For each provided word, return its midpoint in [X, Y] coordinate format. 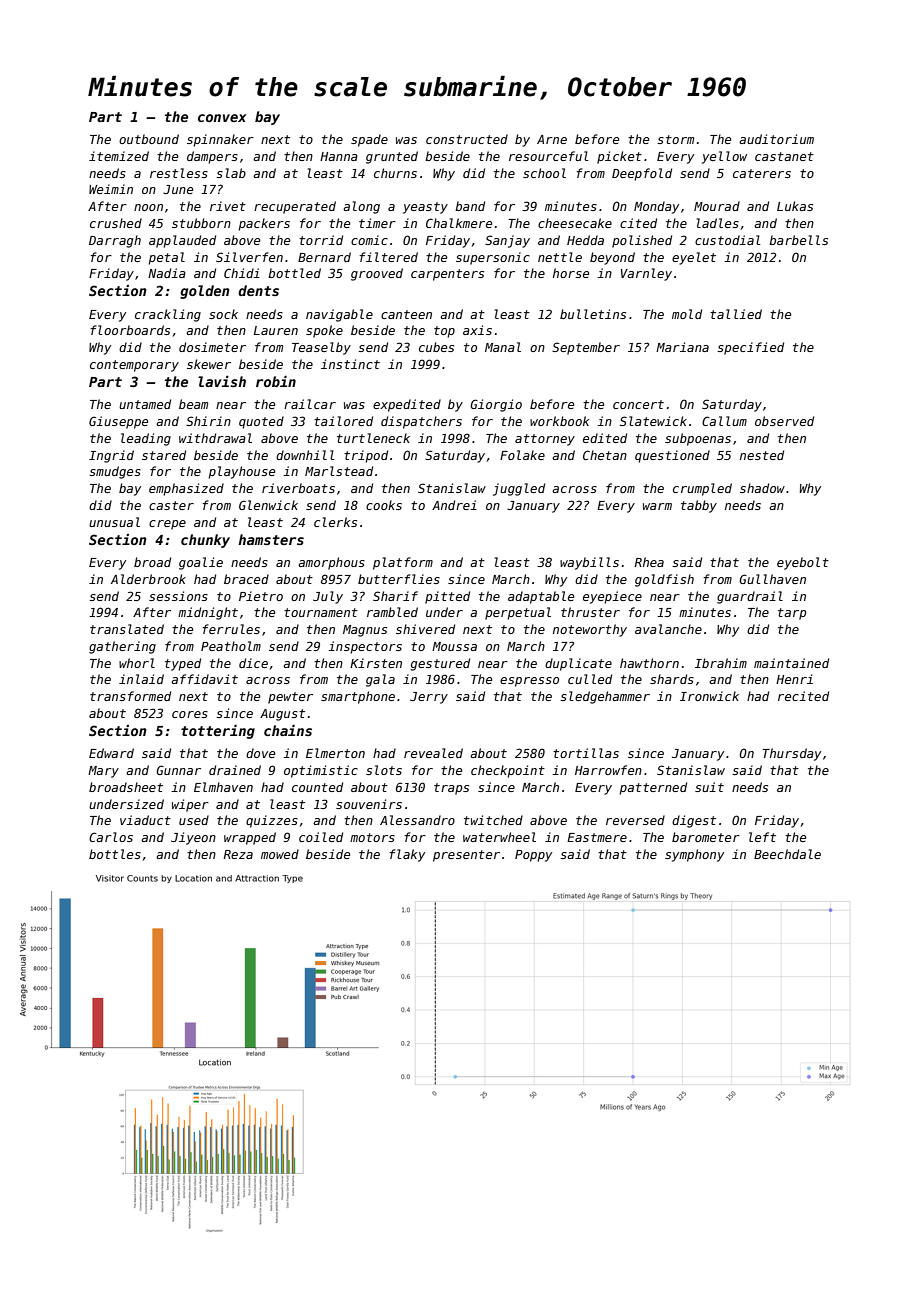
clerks [335, 522]
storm [675, 139]
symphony [694, 855]
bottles [115, 854]
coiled [321, 837]
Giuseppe [118, 422]
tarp [792, 614]
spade [369, 140]
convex [222, 118]
